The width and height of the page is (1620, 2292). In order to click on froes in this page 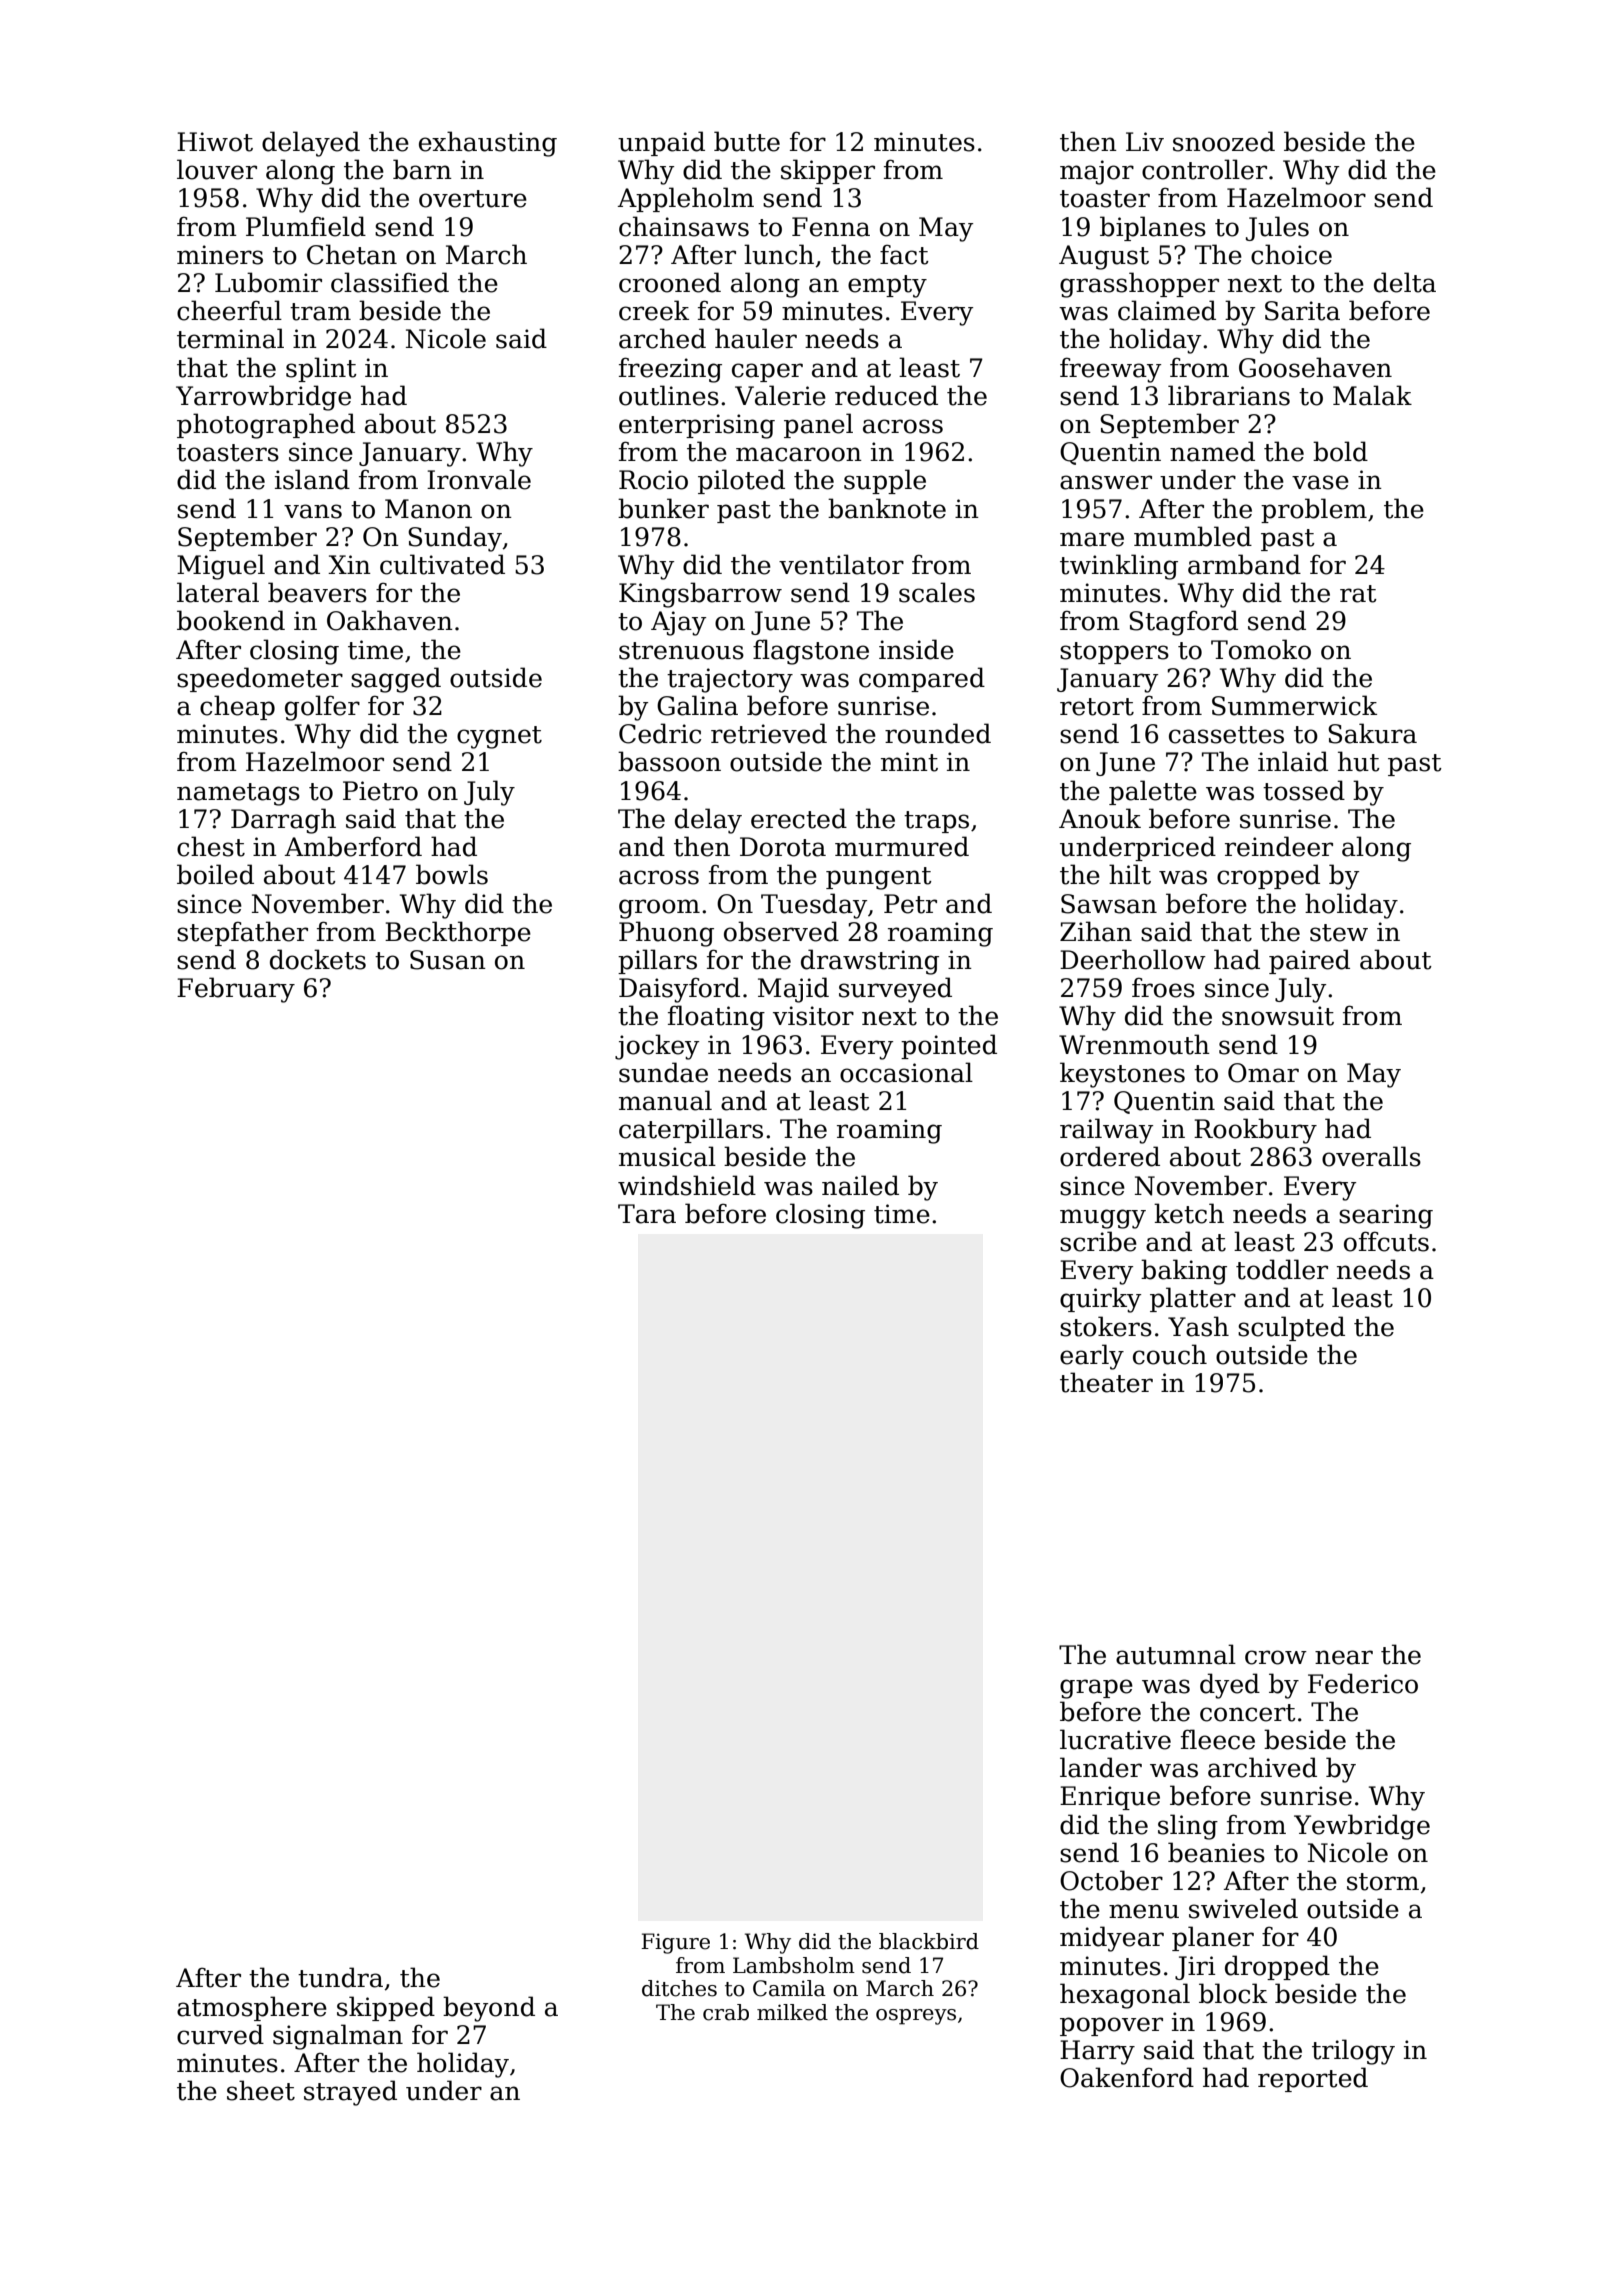, I will do `click(1163, 987)`.
